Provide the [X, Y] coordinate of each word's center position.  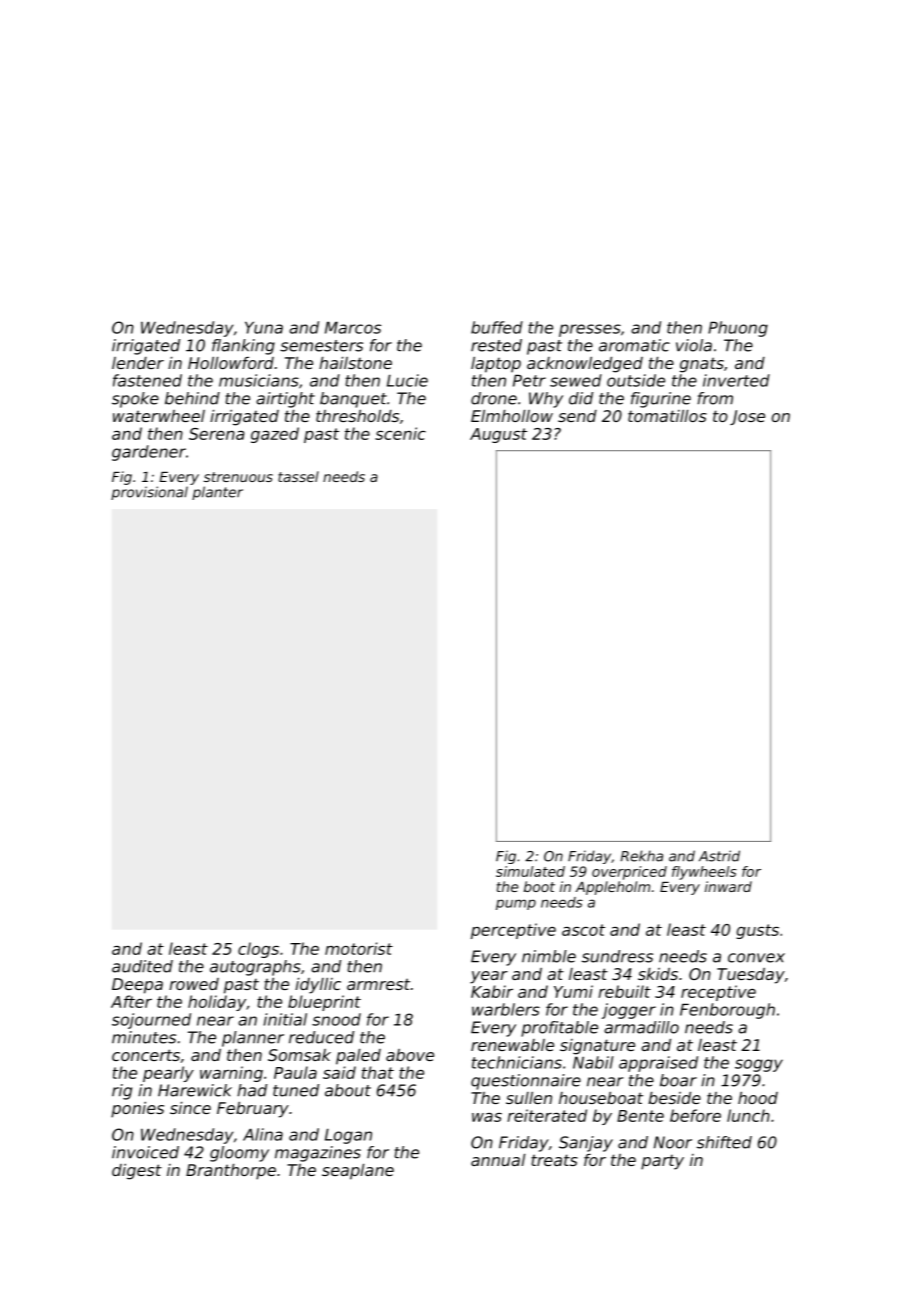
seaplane [358, 1172]
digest [137, 1172]
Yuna [264, 327]
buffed [497, 327]
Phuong [738, 329]
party [662, 1162]
